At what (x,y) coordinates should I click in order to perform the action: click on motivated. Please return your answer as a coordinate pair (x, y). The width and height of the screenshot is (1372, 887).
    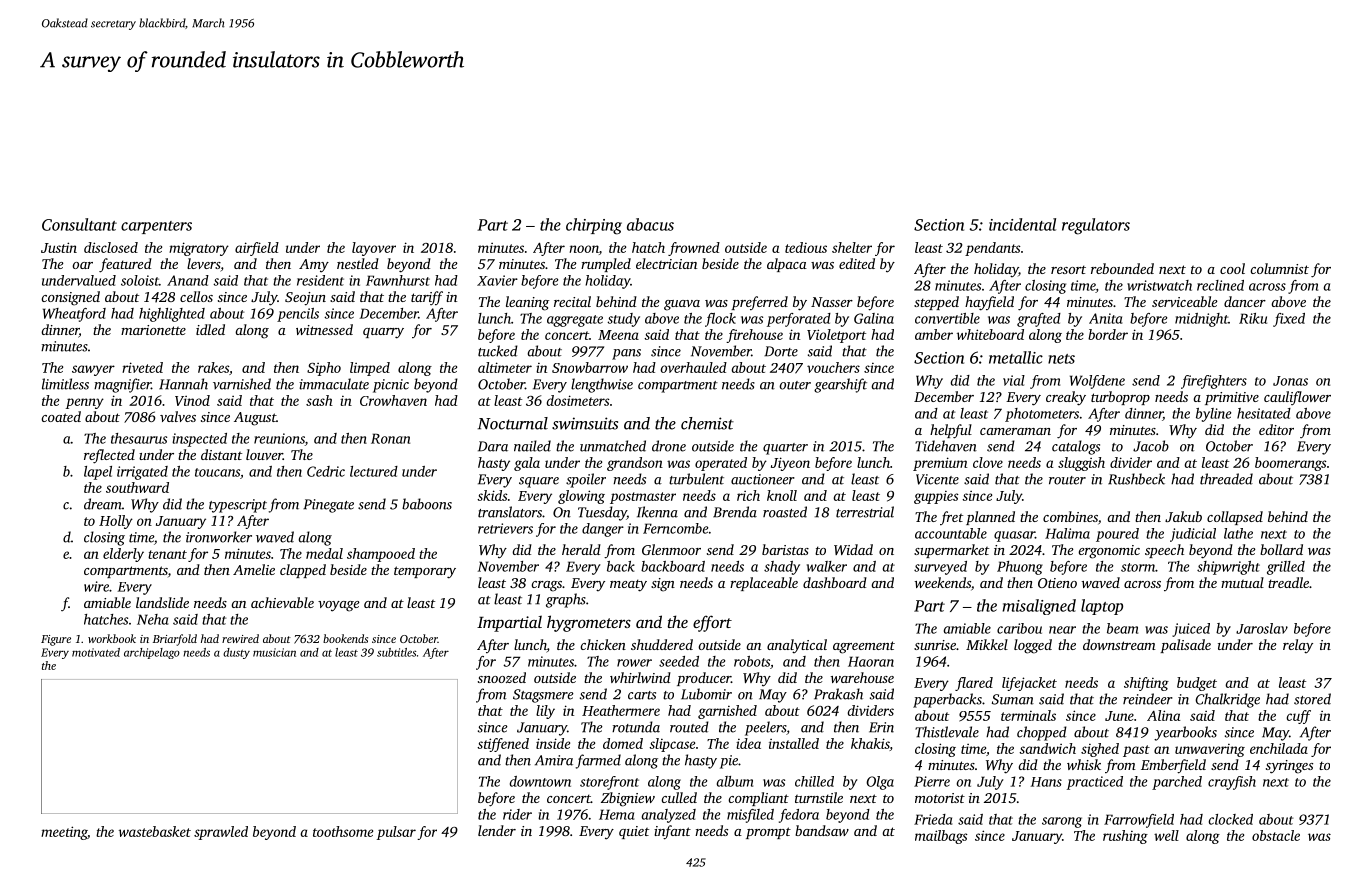
    Looking at the image, I should click on (96, 652).
